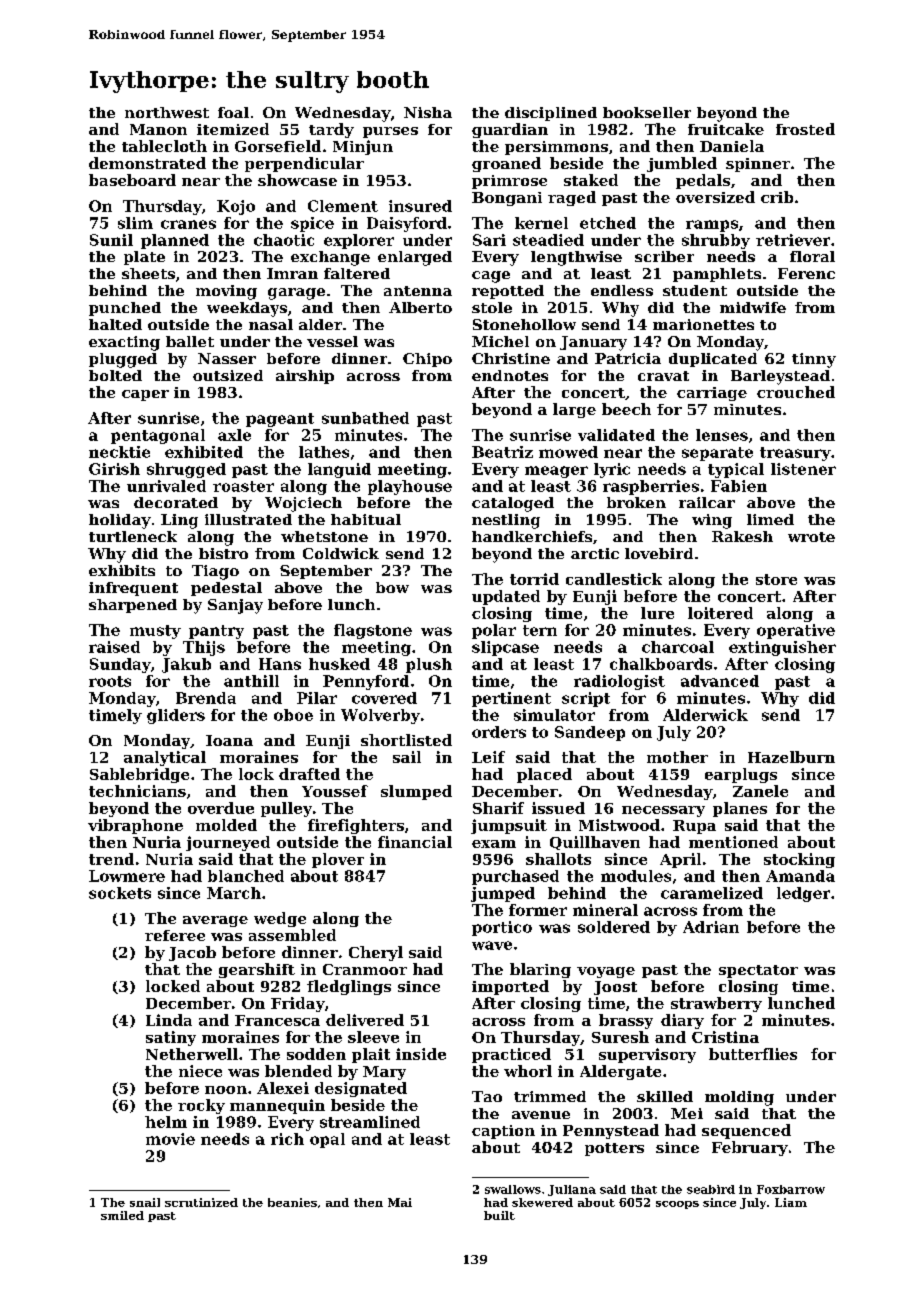  What do you see at coordinates (506, 597) in the image?
I see `updated` at bounding box center [506, 597].
